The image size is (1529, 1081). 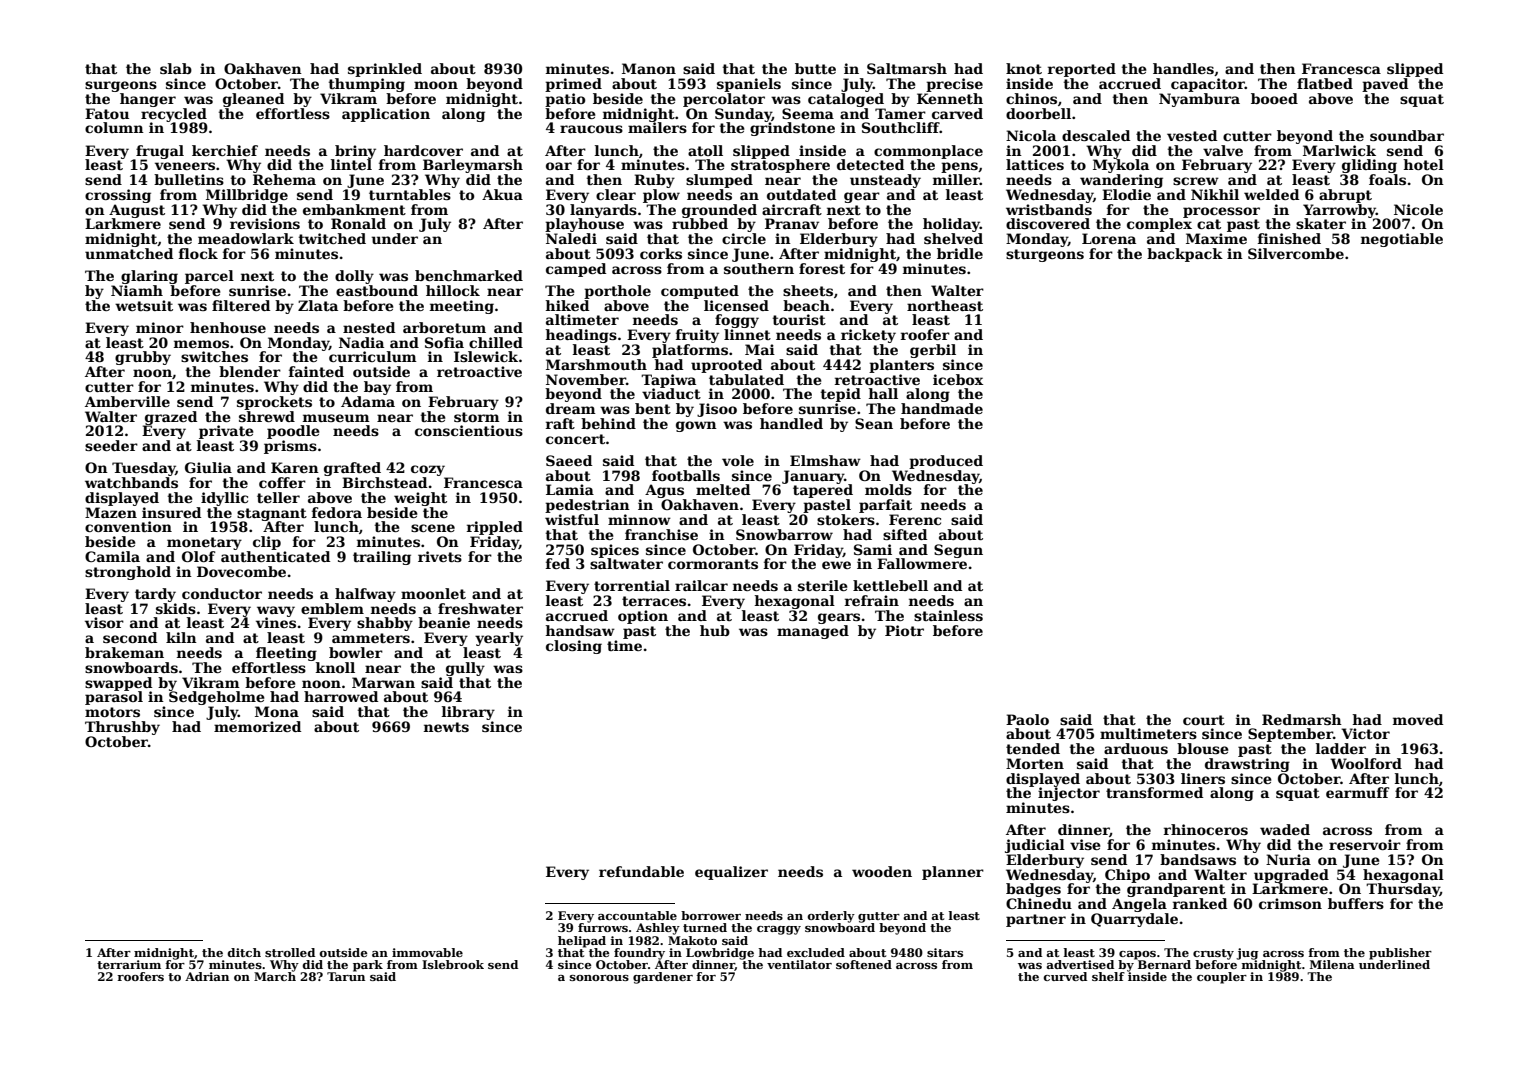 What do you see at coordinates (446, 727) in the document?
I see `newts` at bounding box center [446, 727].
